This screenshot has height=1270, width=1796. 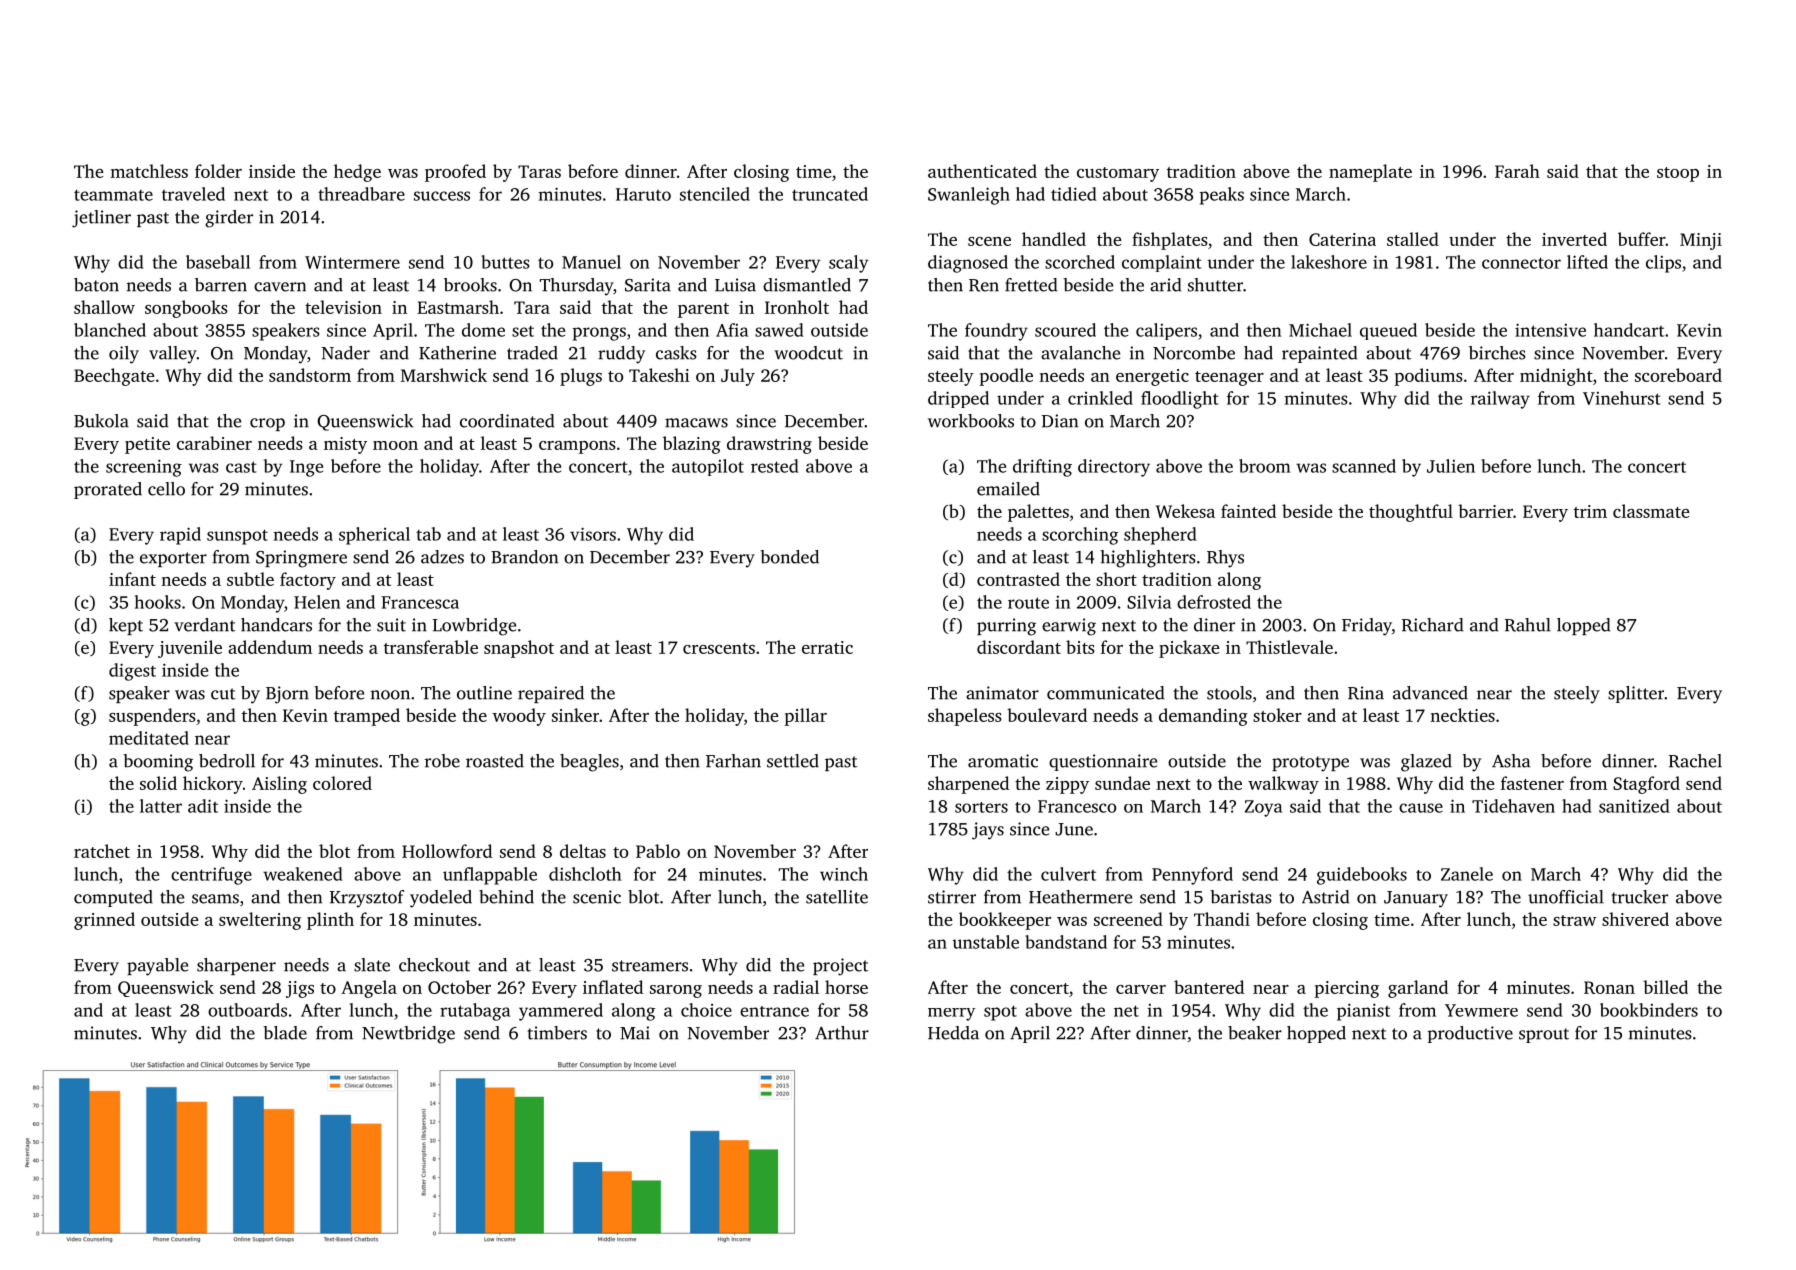 I want to click on podiums, so click(x=1428, y=377).
